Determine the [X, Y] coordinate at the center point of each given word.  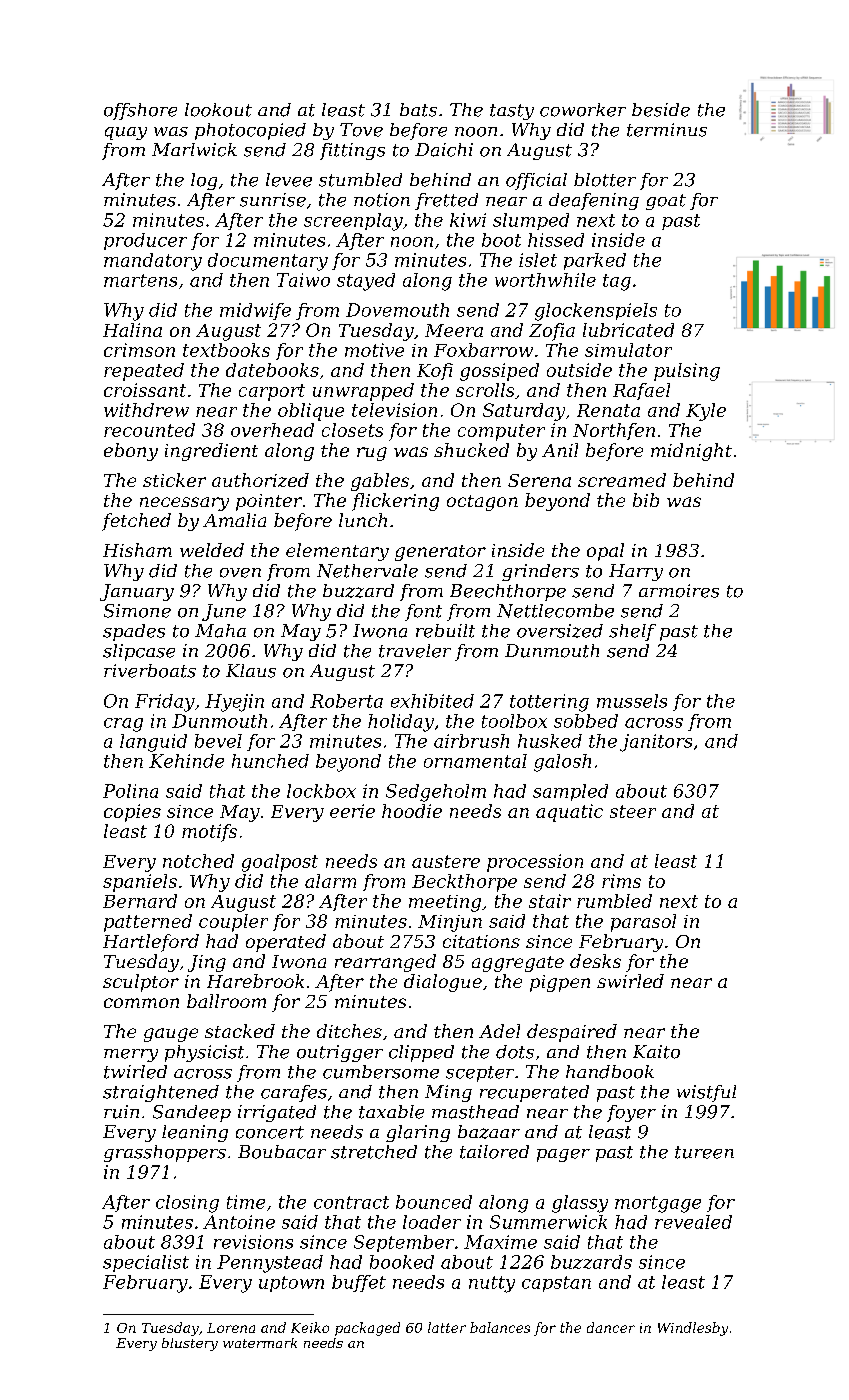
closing [187, 1204]
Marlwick [194, 150]
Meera [454, 330]
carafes [294, 1093]
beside [661, 110]
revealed [693, 1222]
